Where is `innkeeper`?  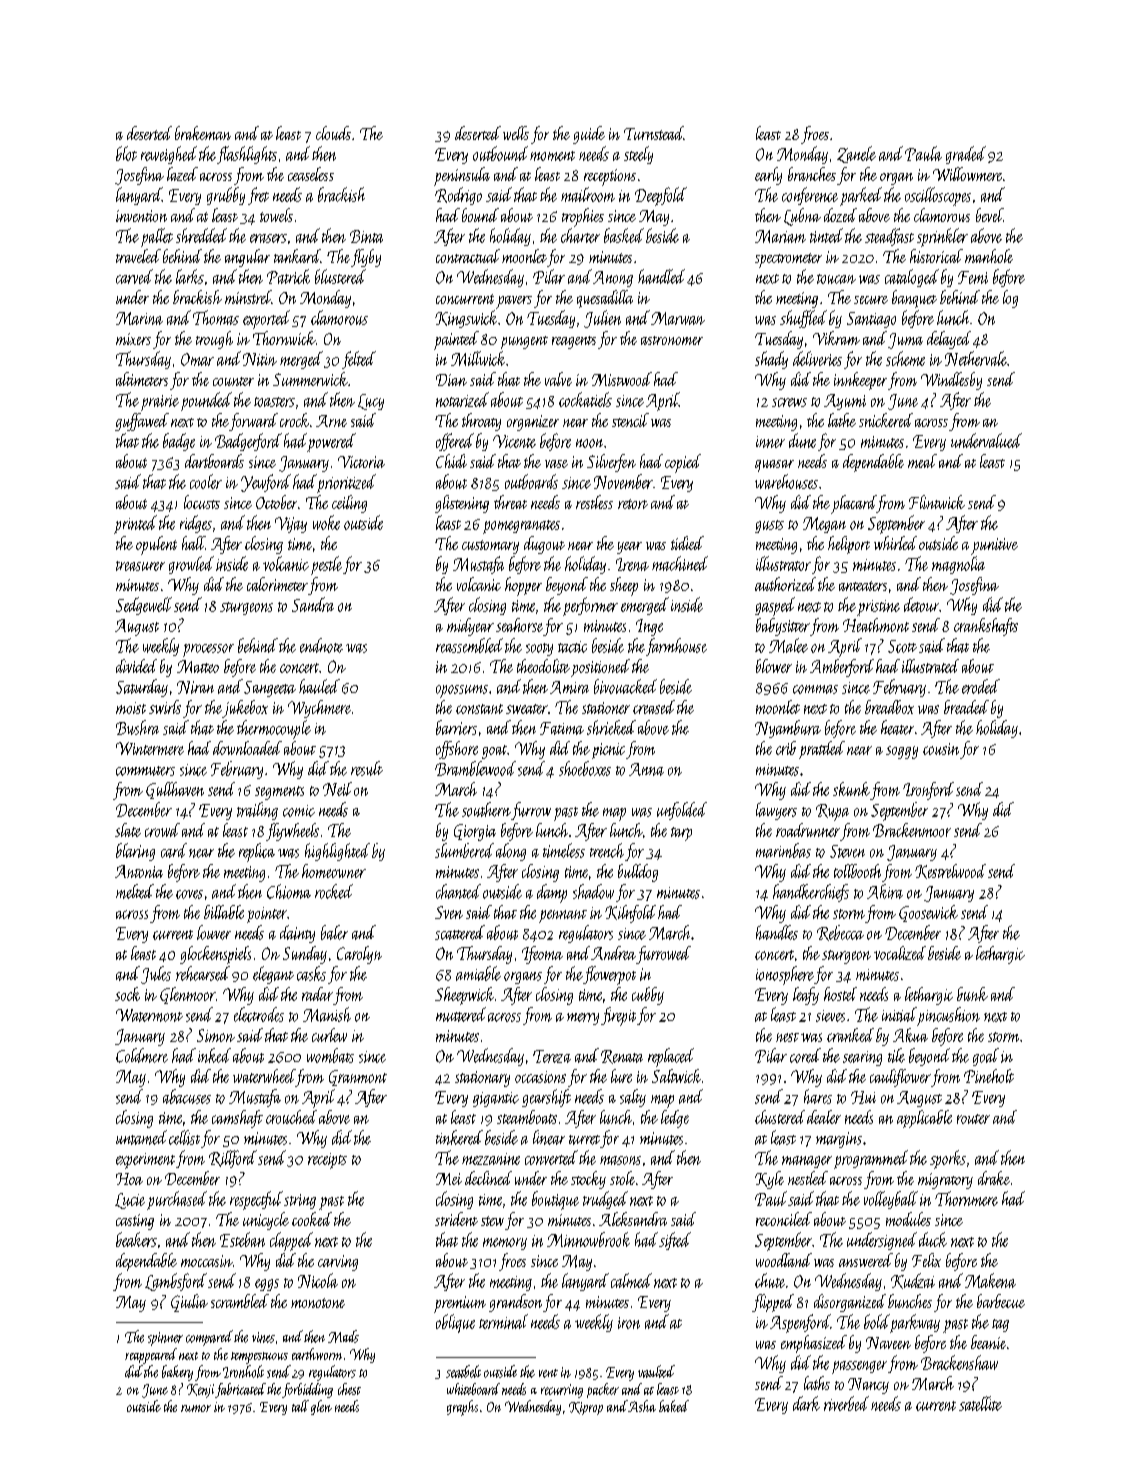
innkeeper is located at coordinates (860, 381).
